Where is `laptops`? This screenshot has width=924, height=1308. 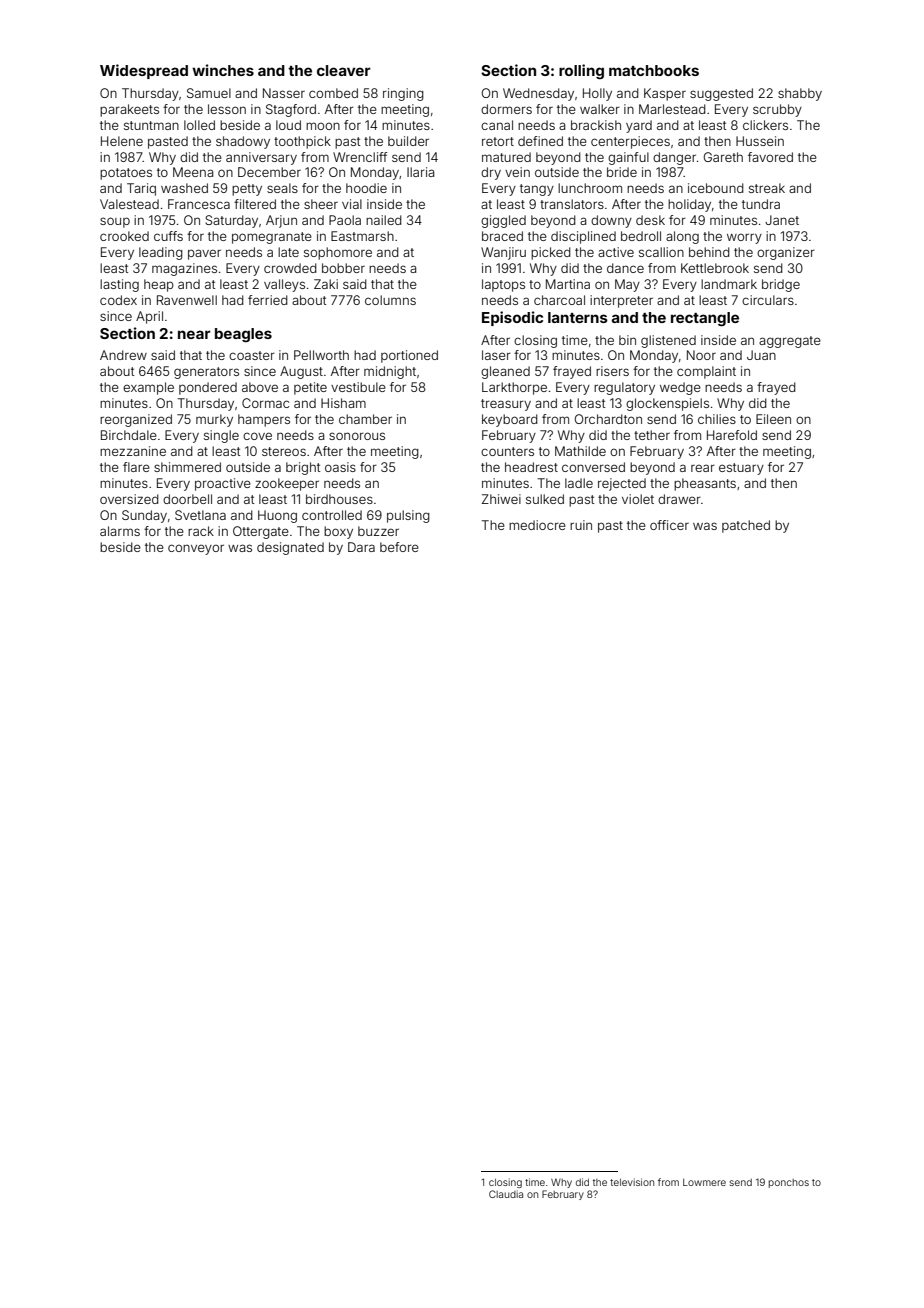
laptops is located at coordinates (503, 285).
